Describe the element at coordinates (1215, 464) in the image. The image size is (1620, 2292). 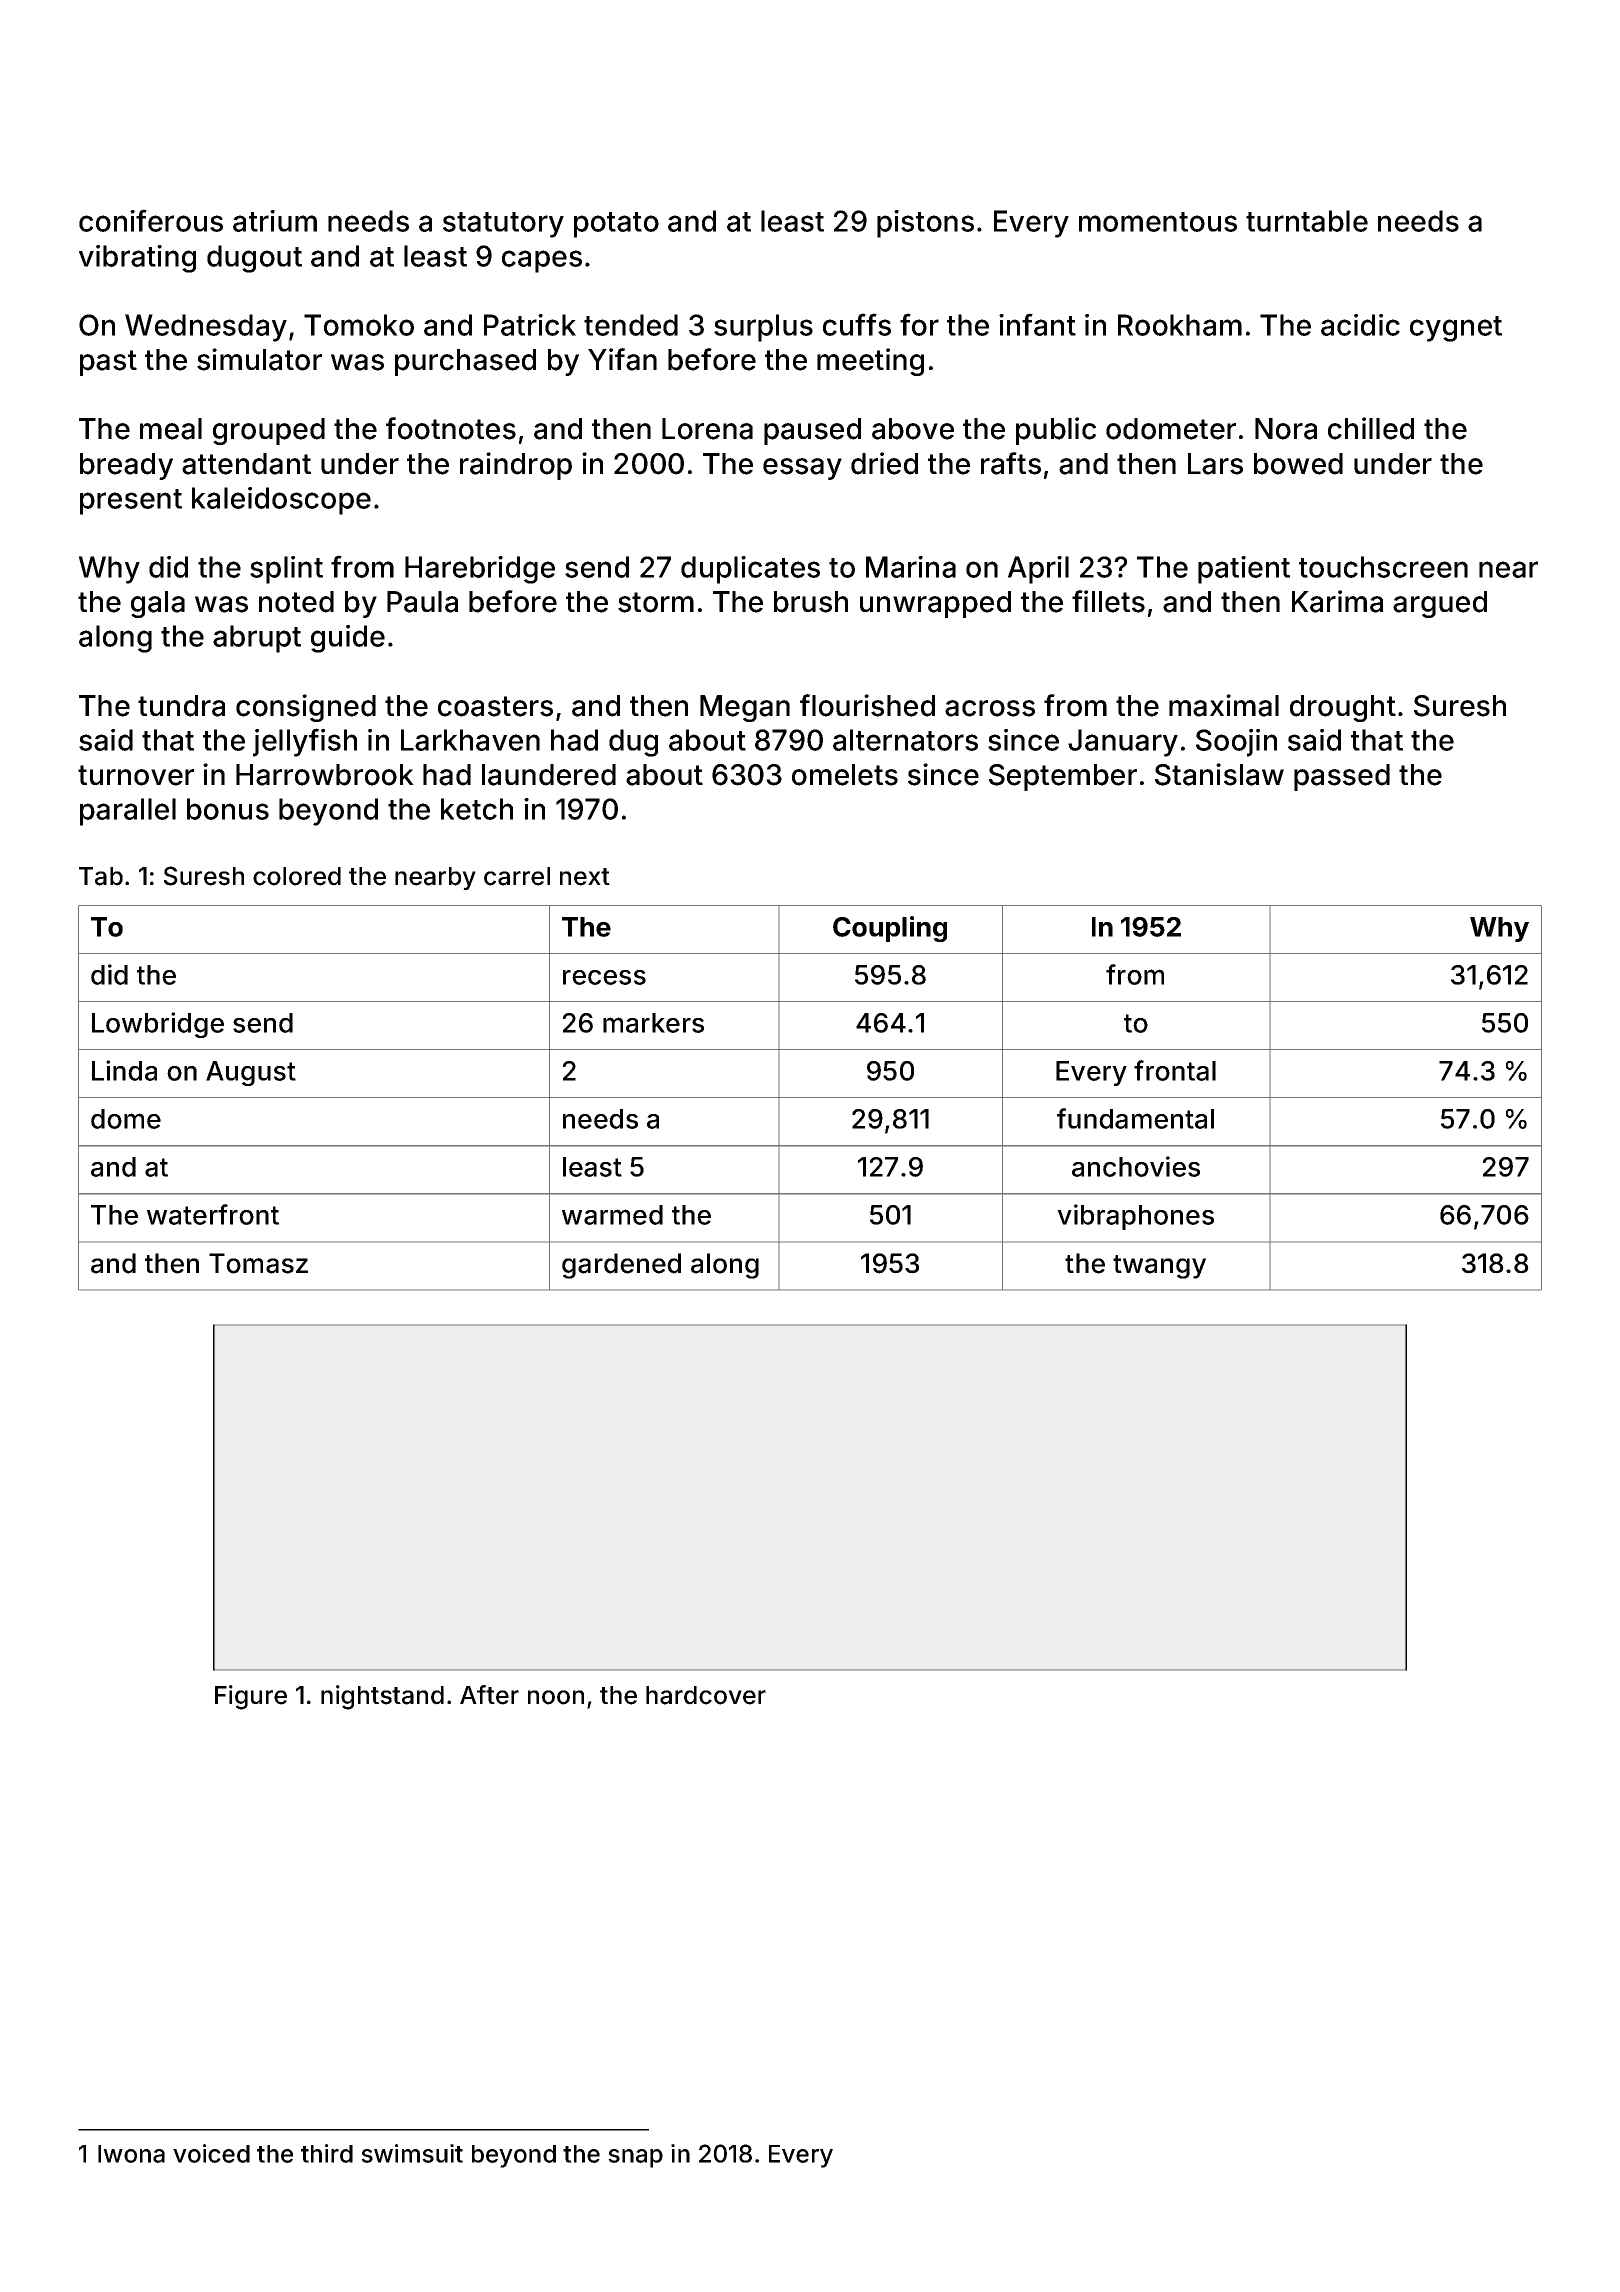
I see `Lars` at that location.
